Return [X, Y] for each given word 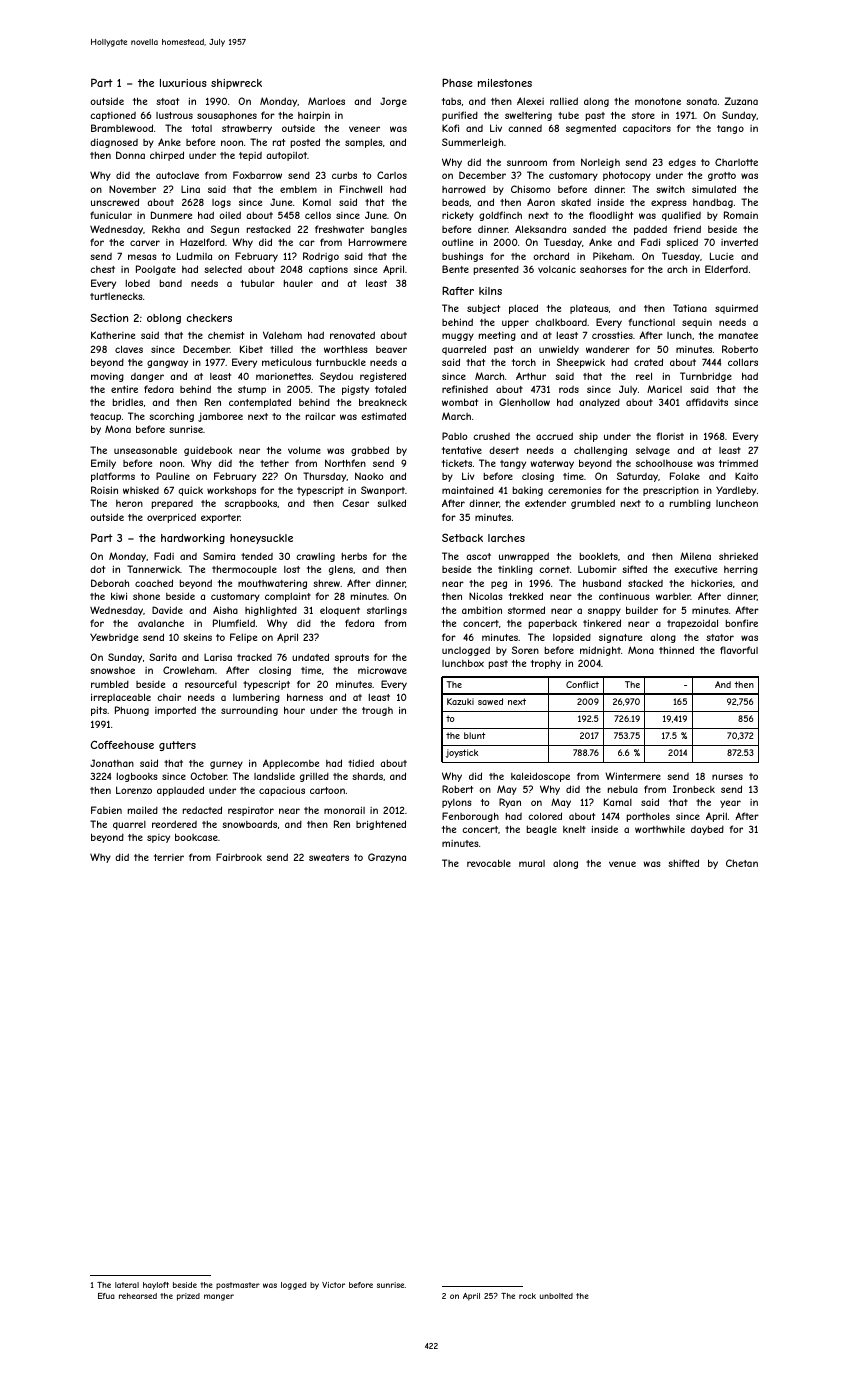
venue [622, 864]
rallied [564, 101]
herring [741, 570]
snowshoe [112, 670]
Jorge [393, 102]
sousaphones [227, 116]
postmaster [238, 1286]
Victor [333, 1285]
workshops [231, 491]
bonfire [742, 623]
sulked [391, 503]
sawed [490, 701]
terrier [169, 857]
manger [219, 1297]
